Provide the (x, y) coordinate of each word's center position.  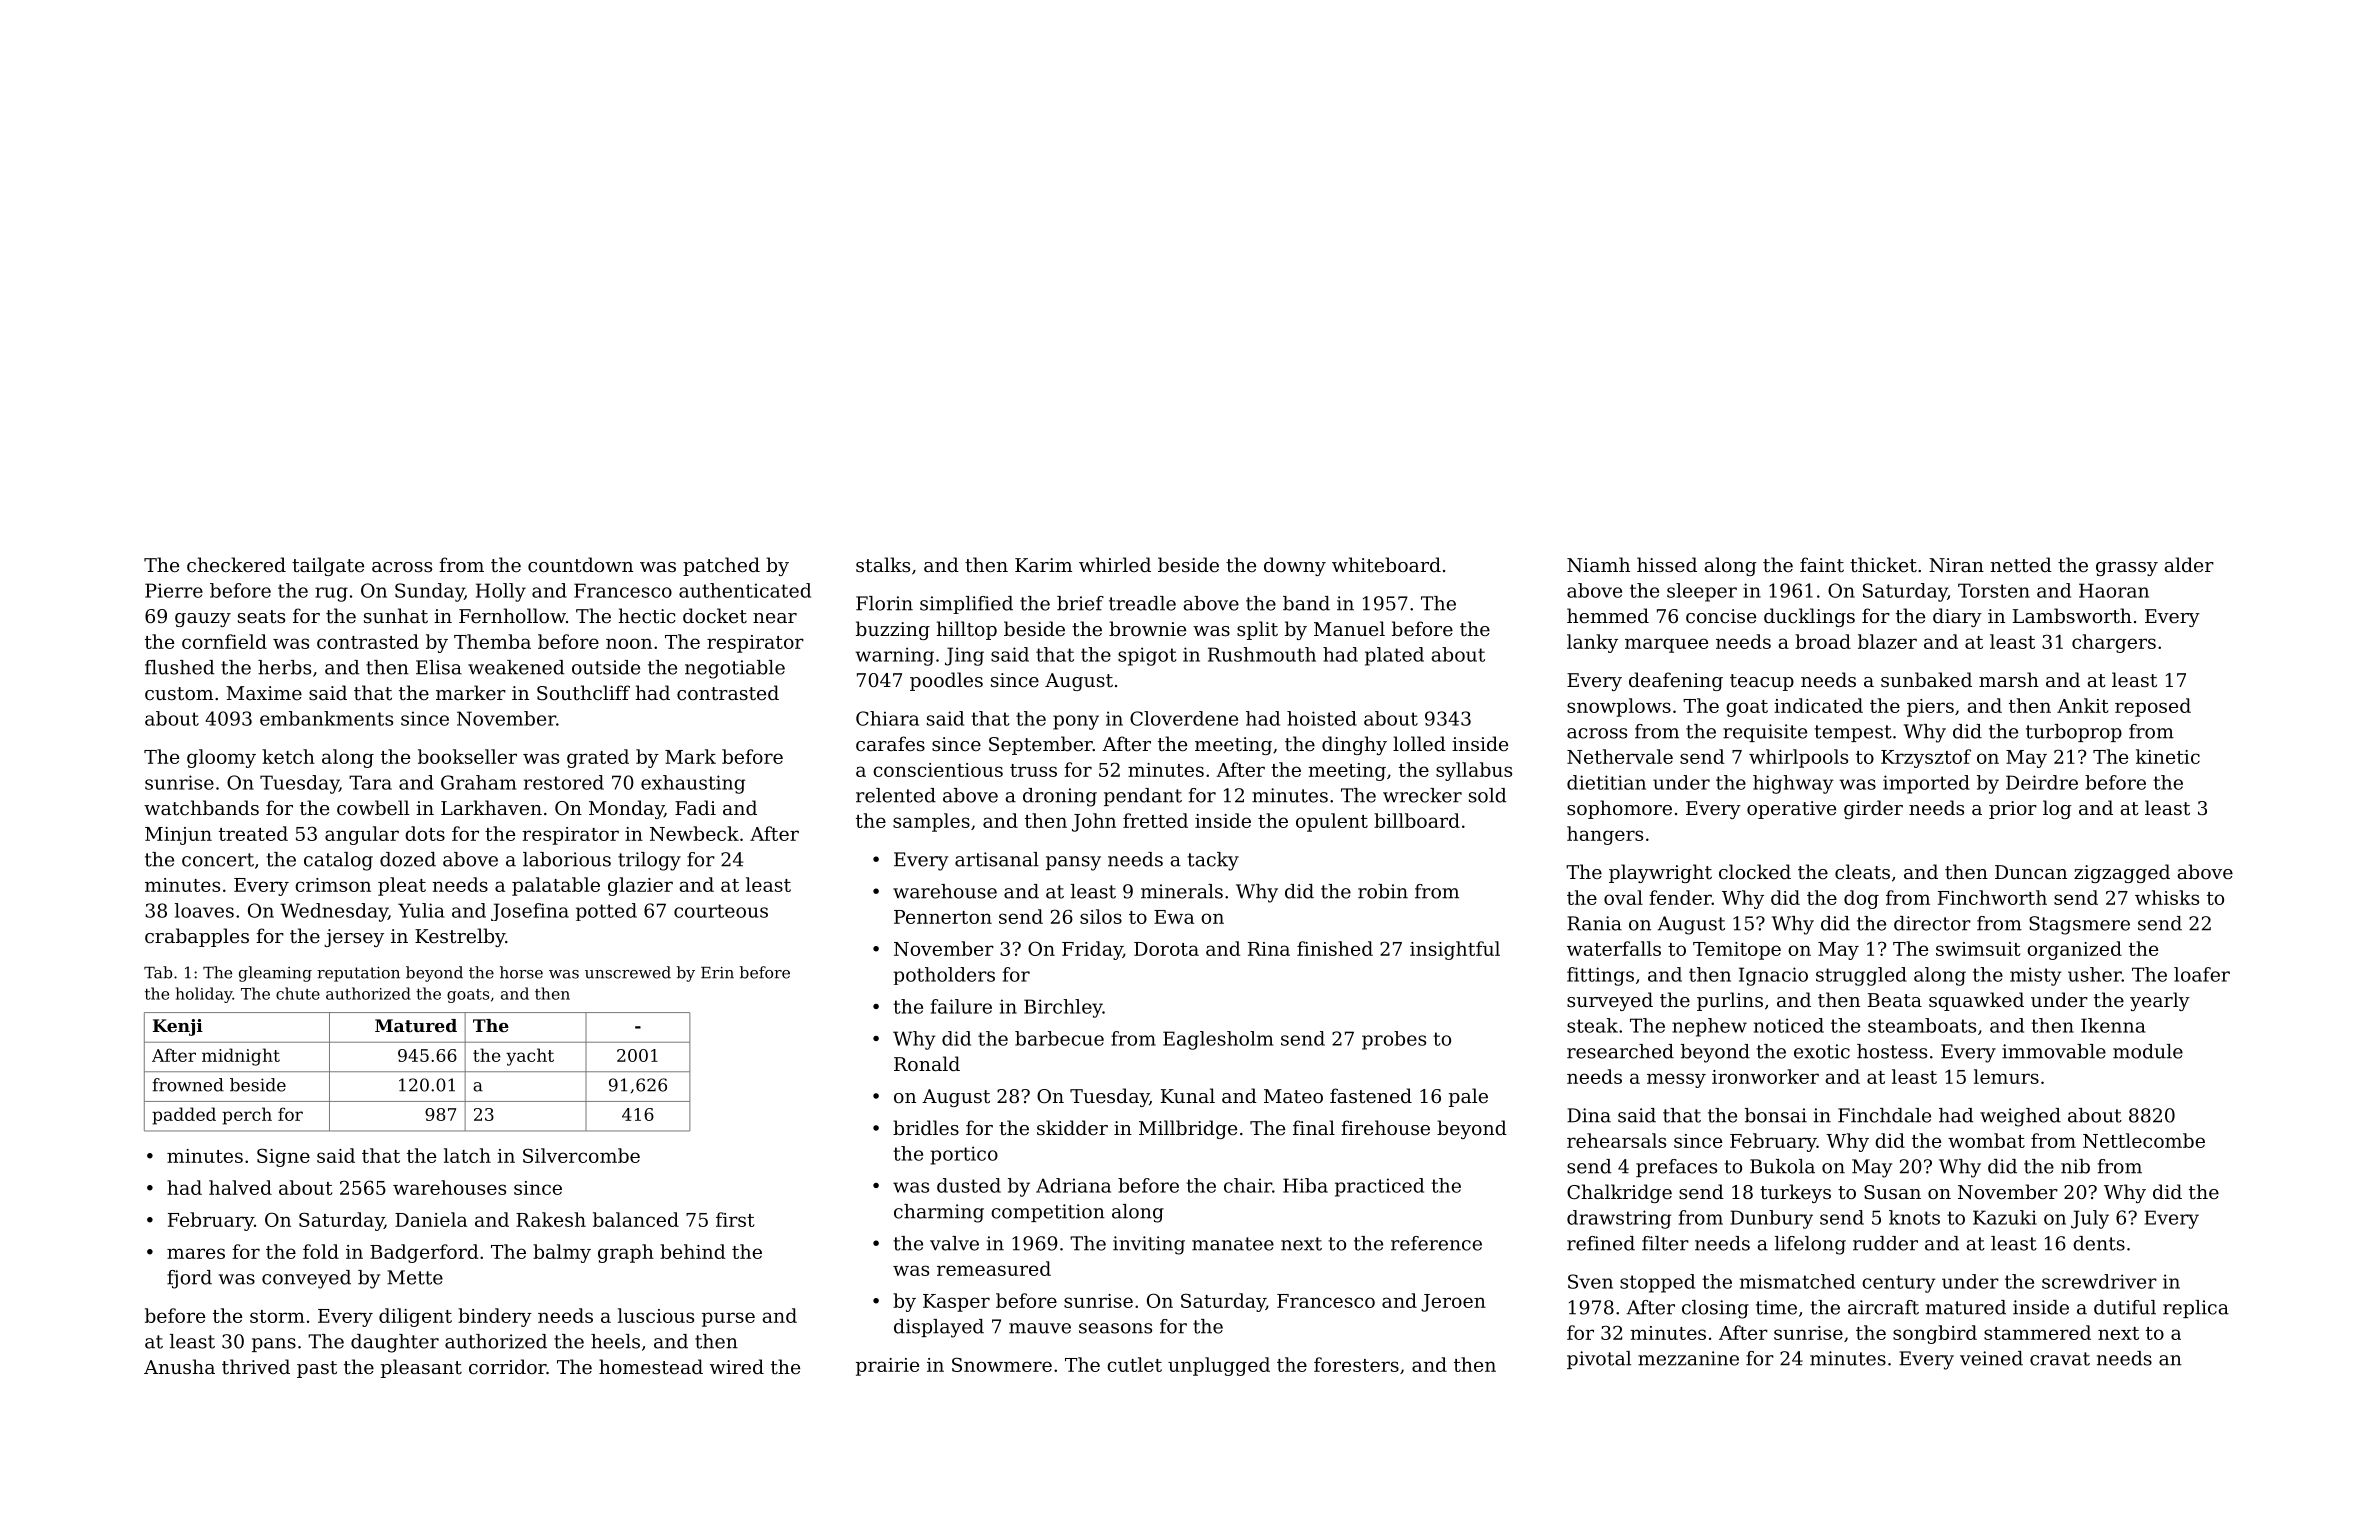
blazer (1887, 641)
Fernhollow (512, 615)
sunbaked (1926, 679)
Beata (1895, 1000)
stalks (883, 564)
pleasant (421, 1368)
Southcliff (583, 692)
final (1314, 1127)
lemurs (2006, 1076)
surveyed (1610, 1001)
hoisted (1322, 718)
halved (240, 1187)
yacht (530, 1057)
